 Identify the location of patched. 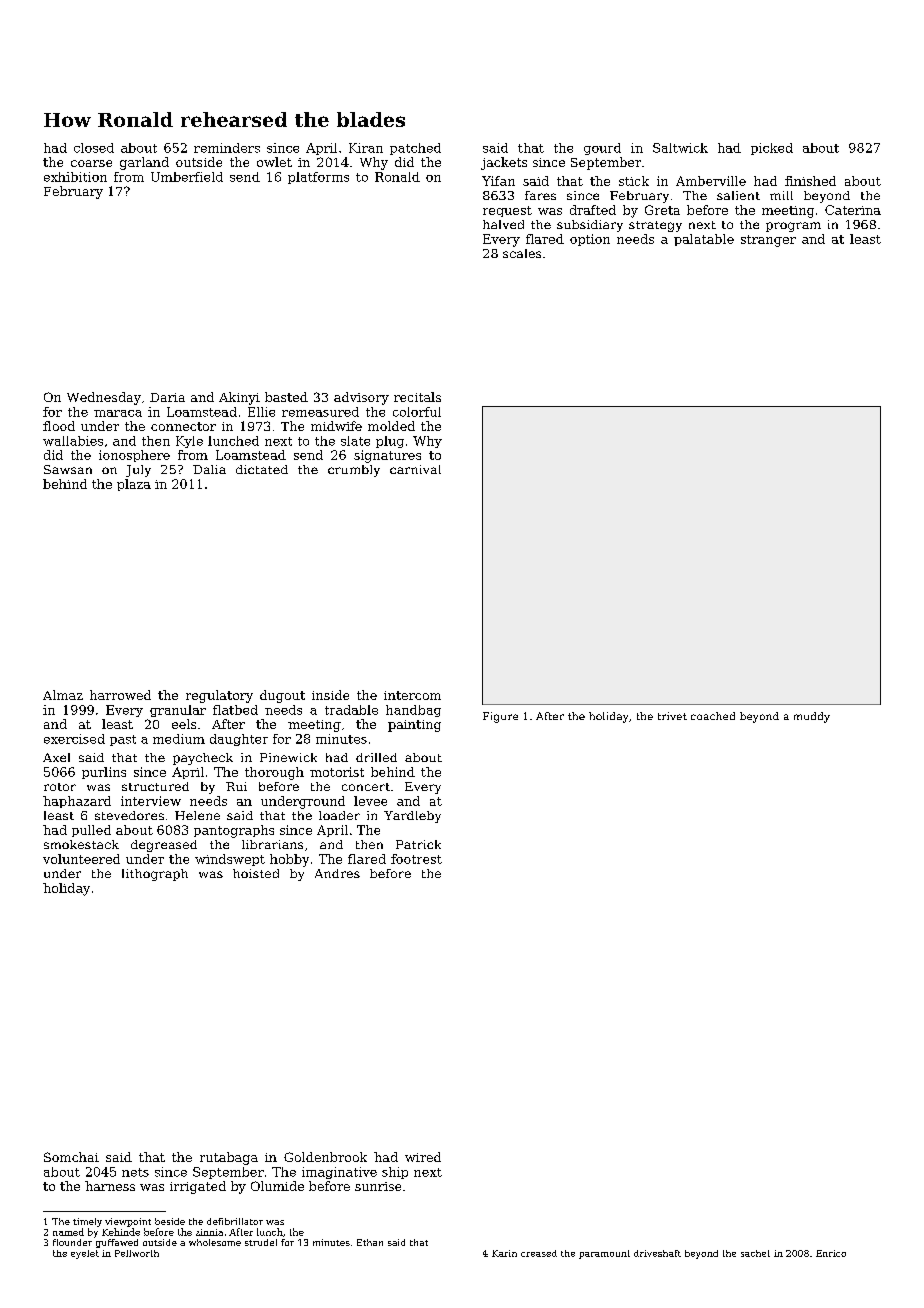
(415, 149).
